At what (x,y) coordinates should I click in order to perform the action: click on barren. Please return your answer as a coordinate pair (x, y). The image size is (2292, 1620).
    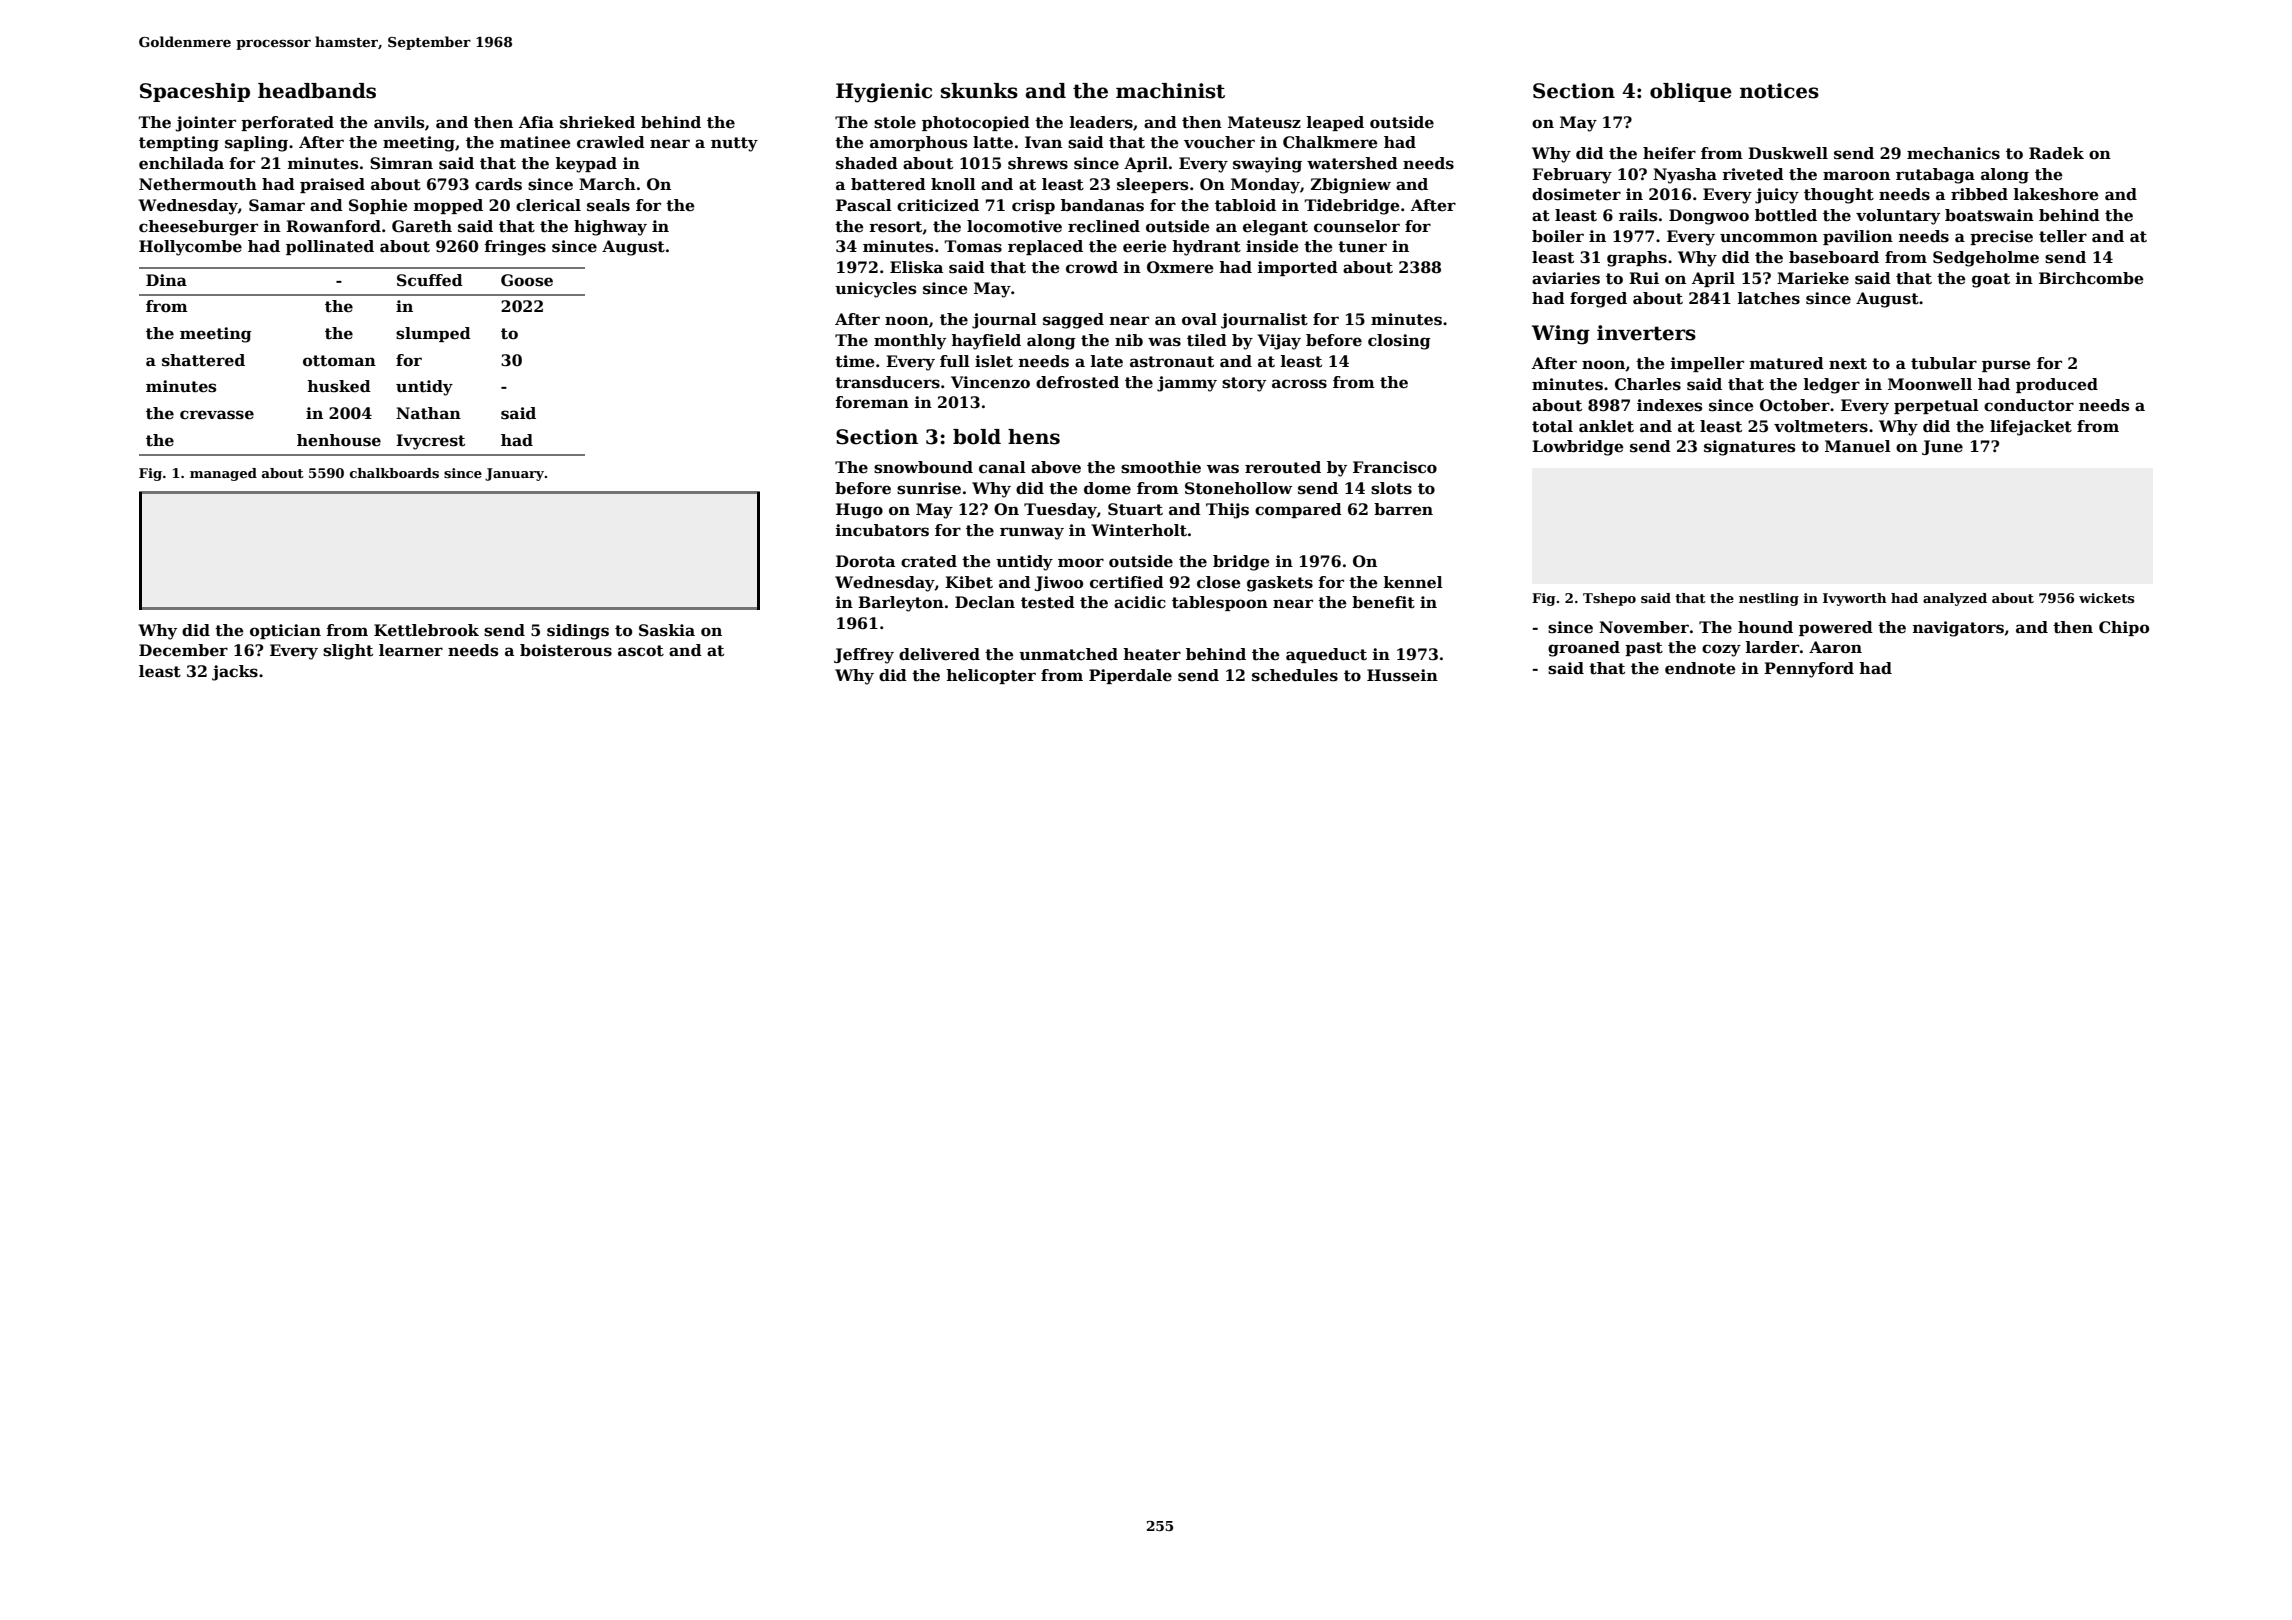
    Looking at the image, I should click on (1403, 509).
